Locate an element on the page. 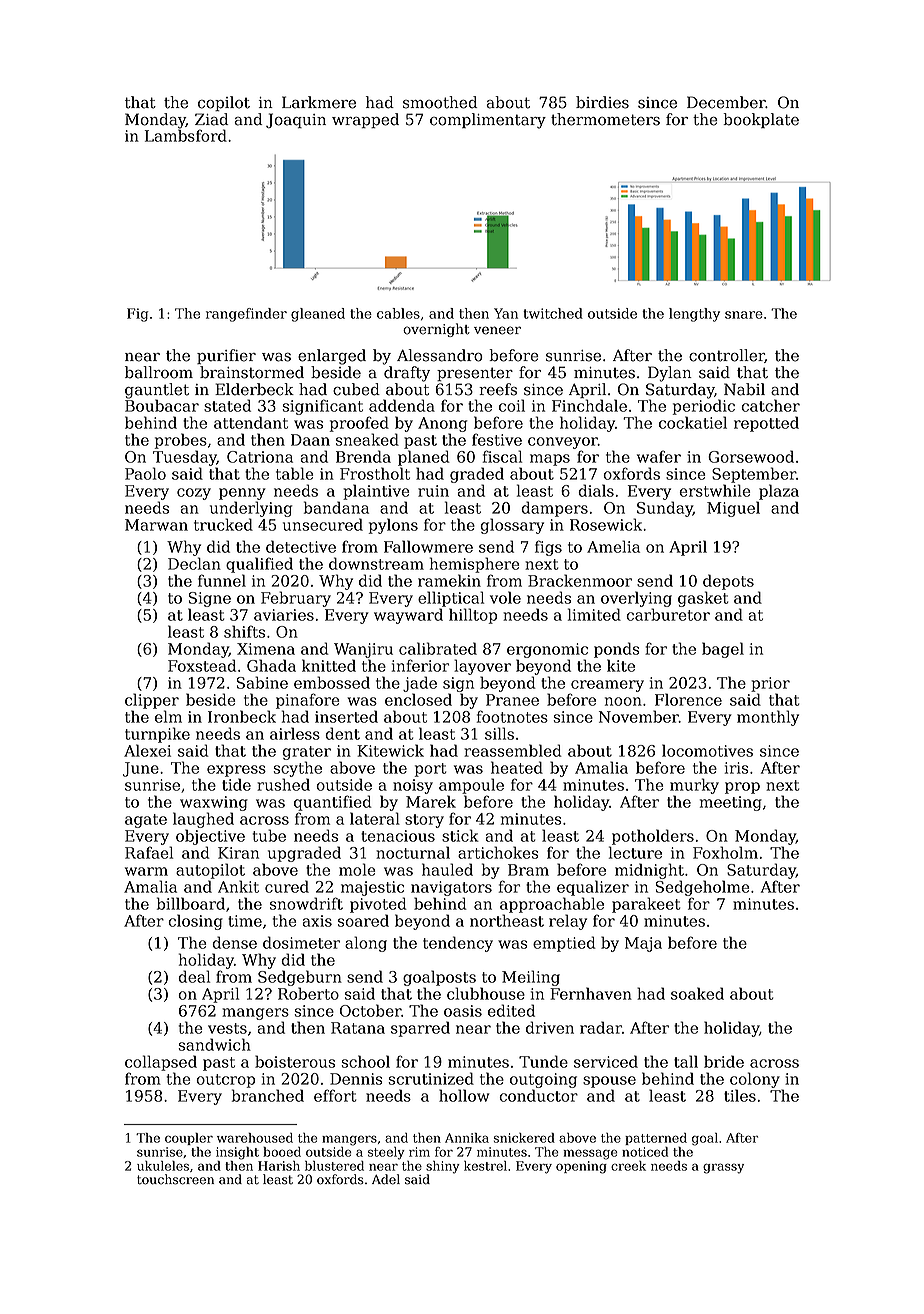  copilot is located at coordinates (224, 103).
